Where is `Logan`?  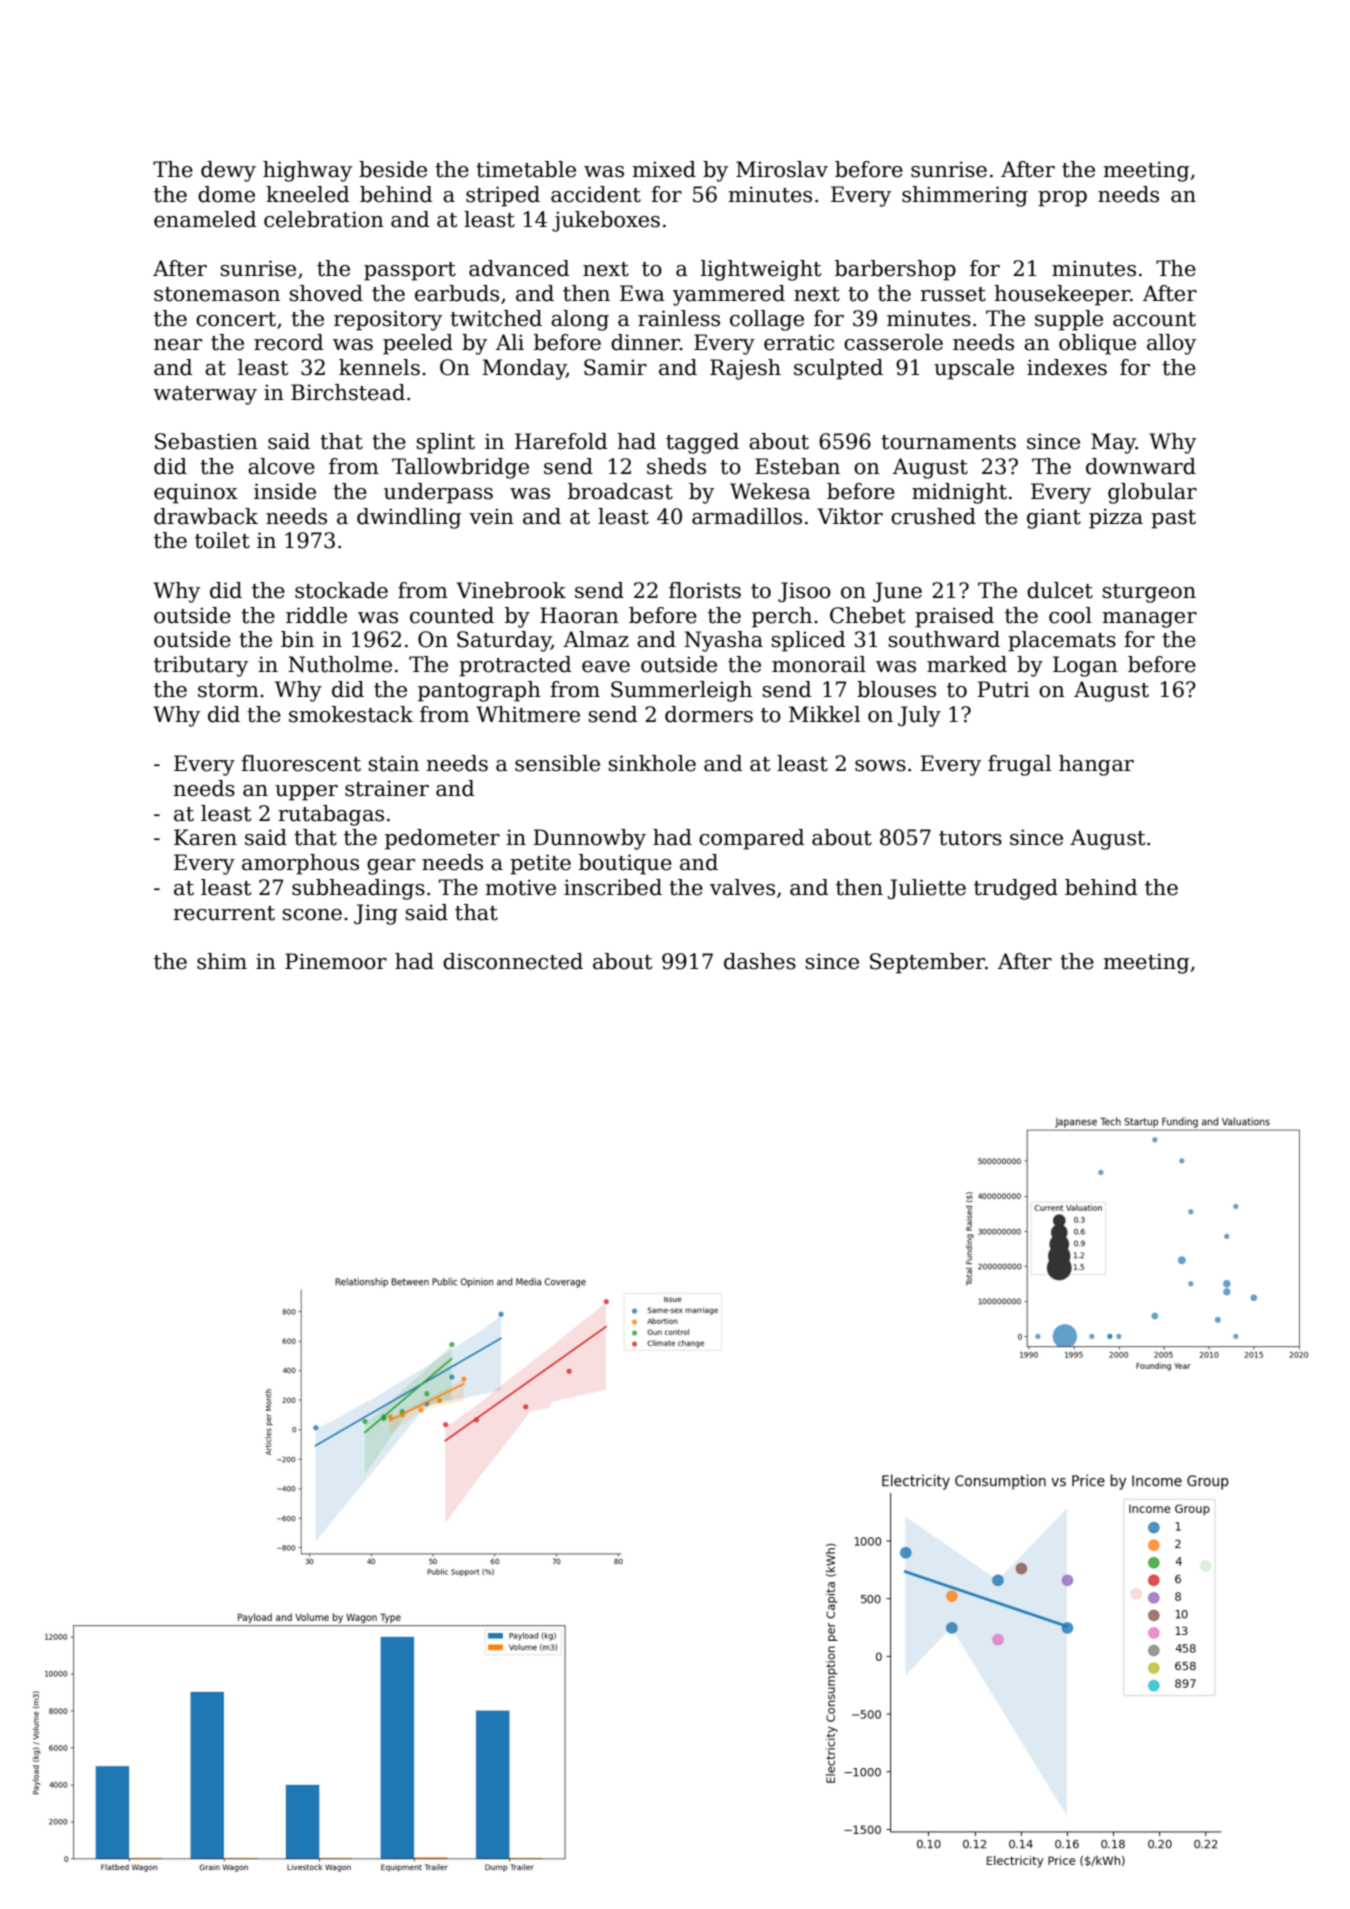
Logan is located at coordinates (1085, 666).
